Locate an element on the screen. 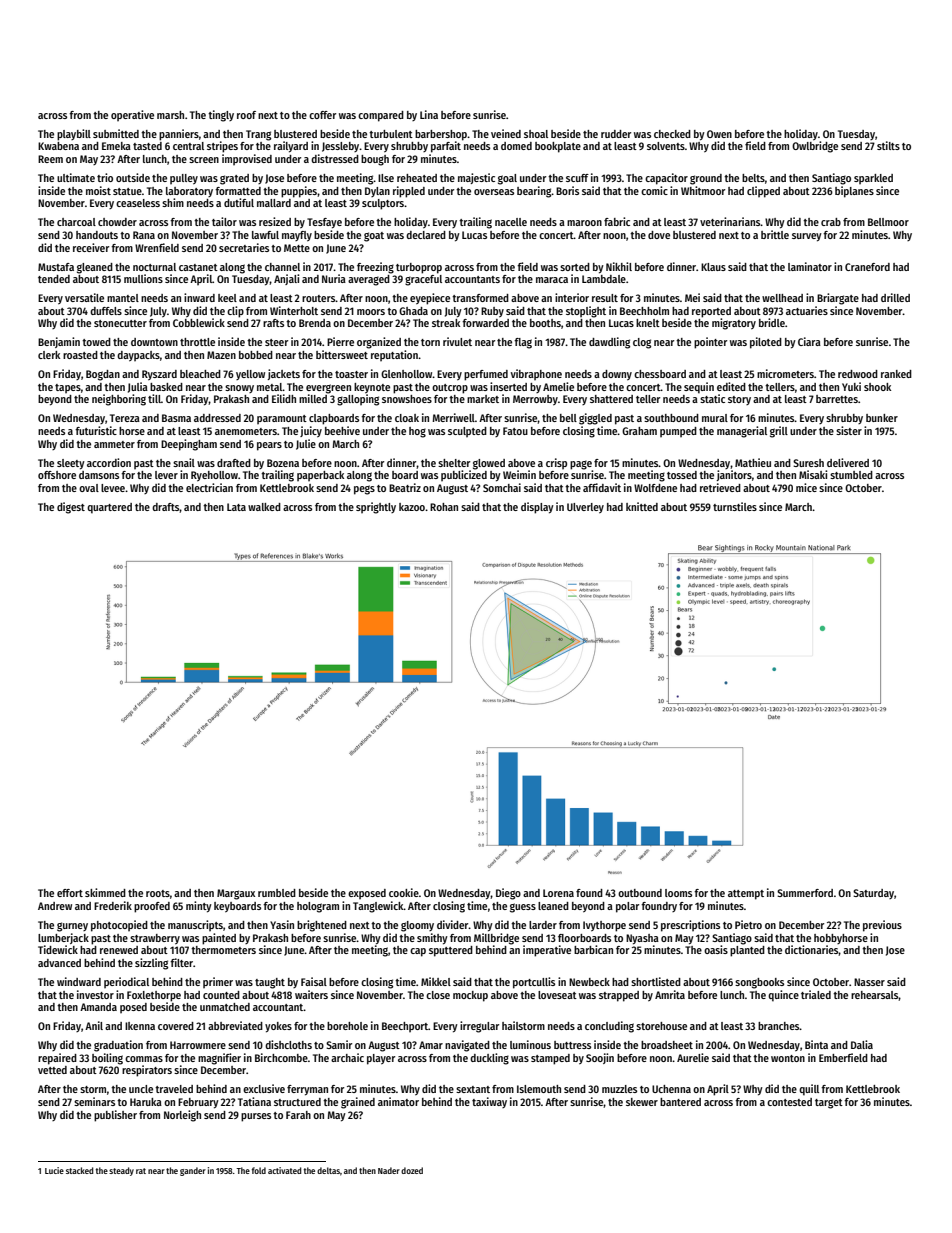  publisher is located at coordinates (115, 1116).
